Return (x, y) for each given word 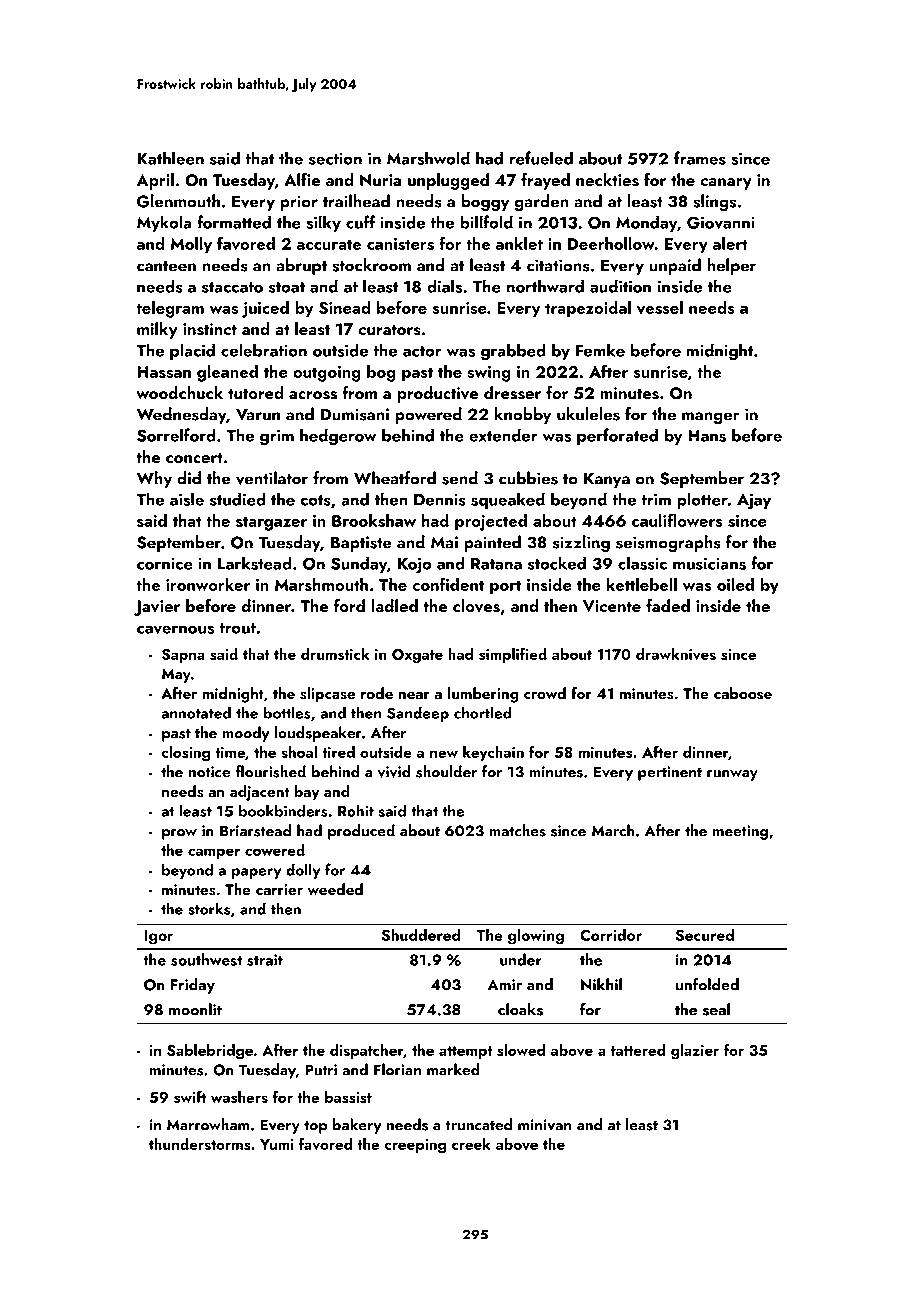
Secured (704, 934)
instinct (210, 329)
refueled (541, 158)
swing (489, 374)
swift (190, 1096)
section (335, 159)
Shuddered (420, 934)
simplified (513, 655)
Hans (707, 436)
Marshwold (428, 158)
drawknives (676, 654)
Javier (157, 608)
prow (179, 834)
